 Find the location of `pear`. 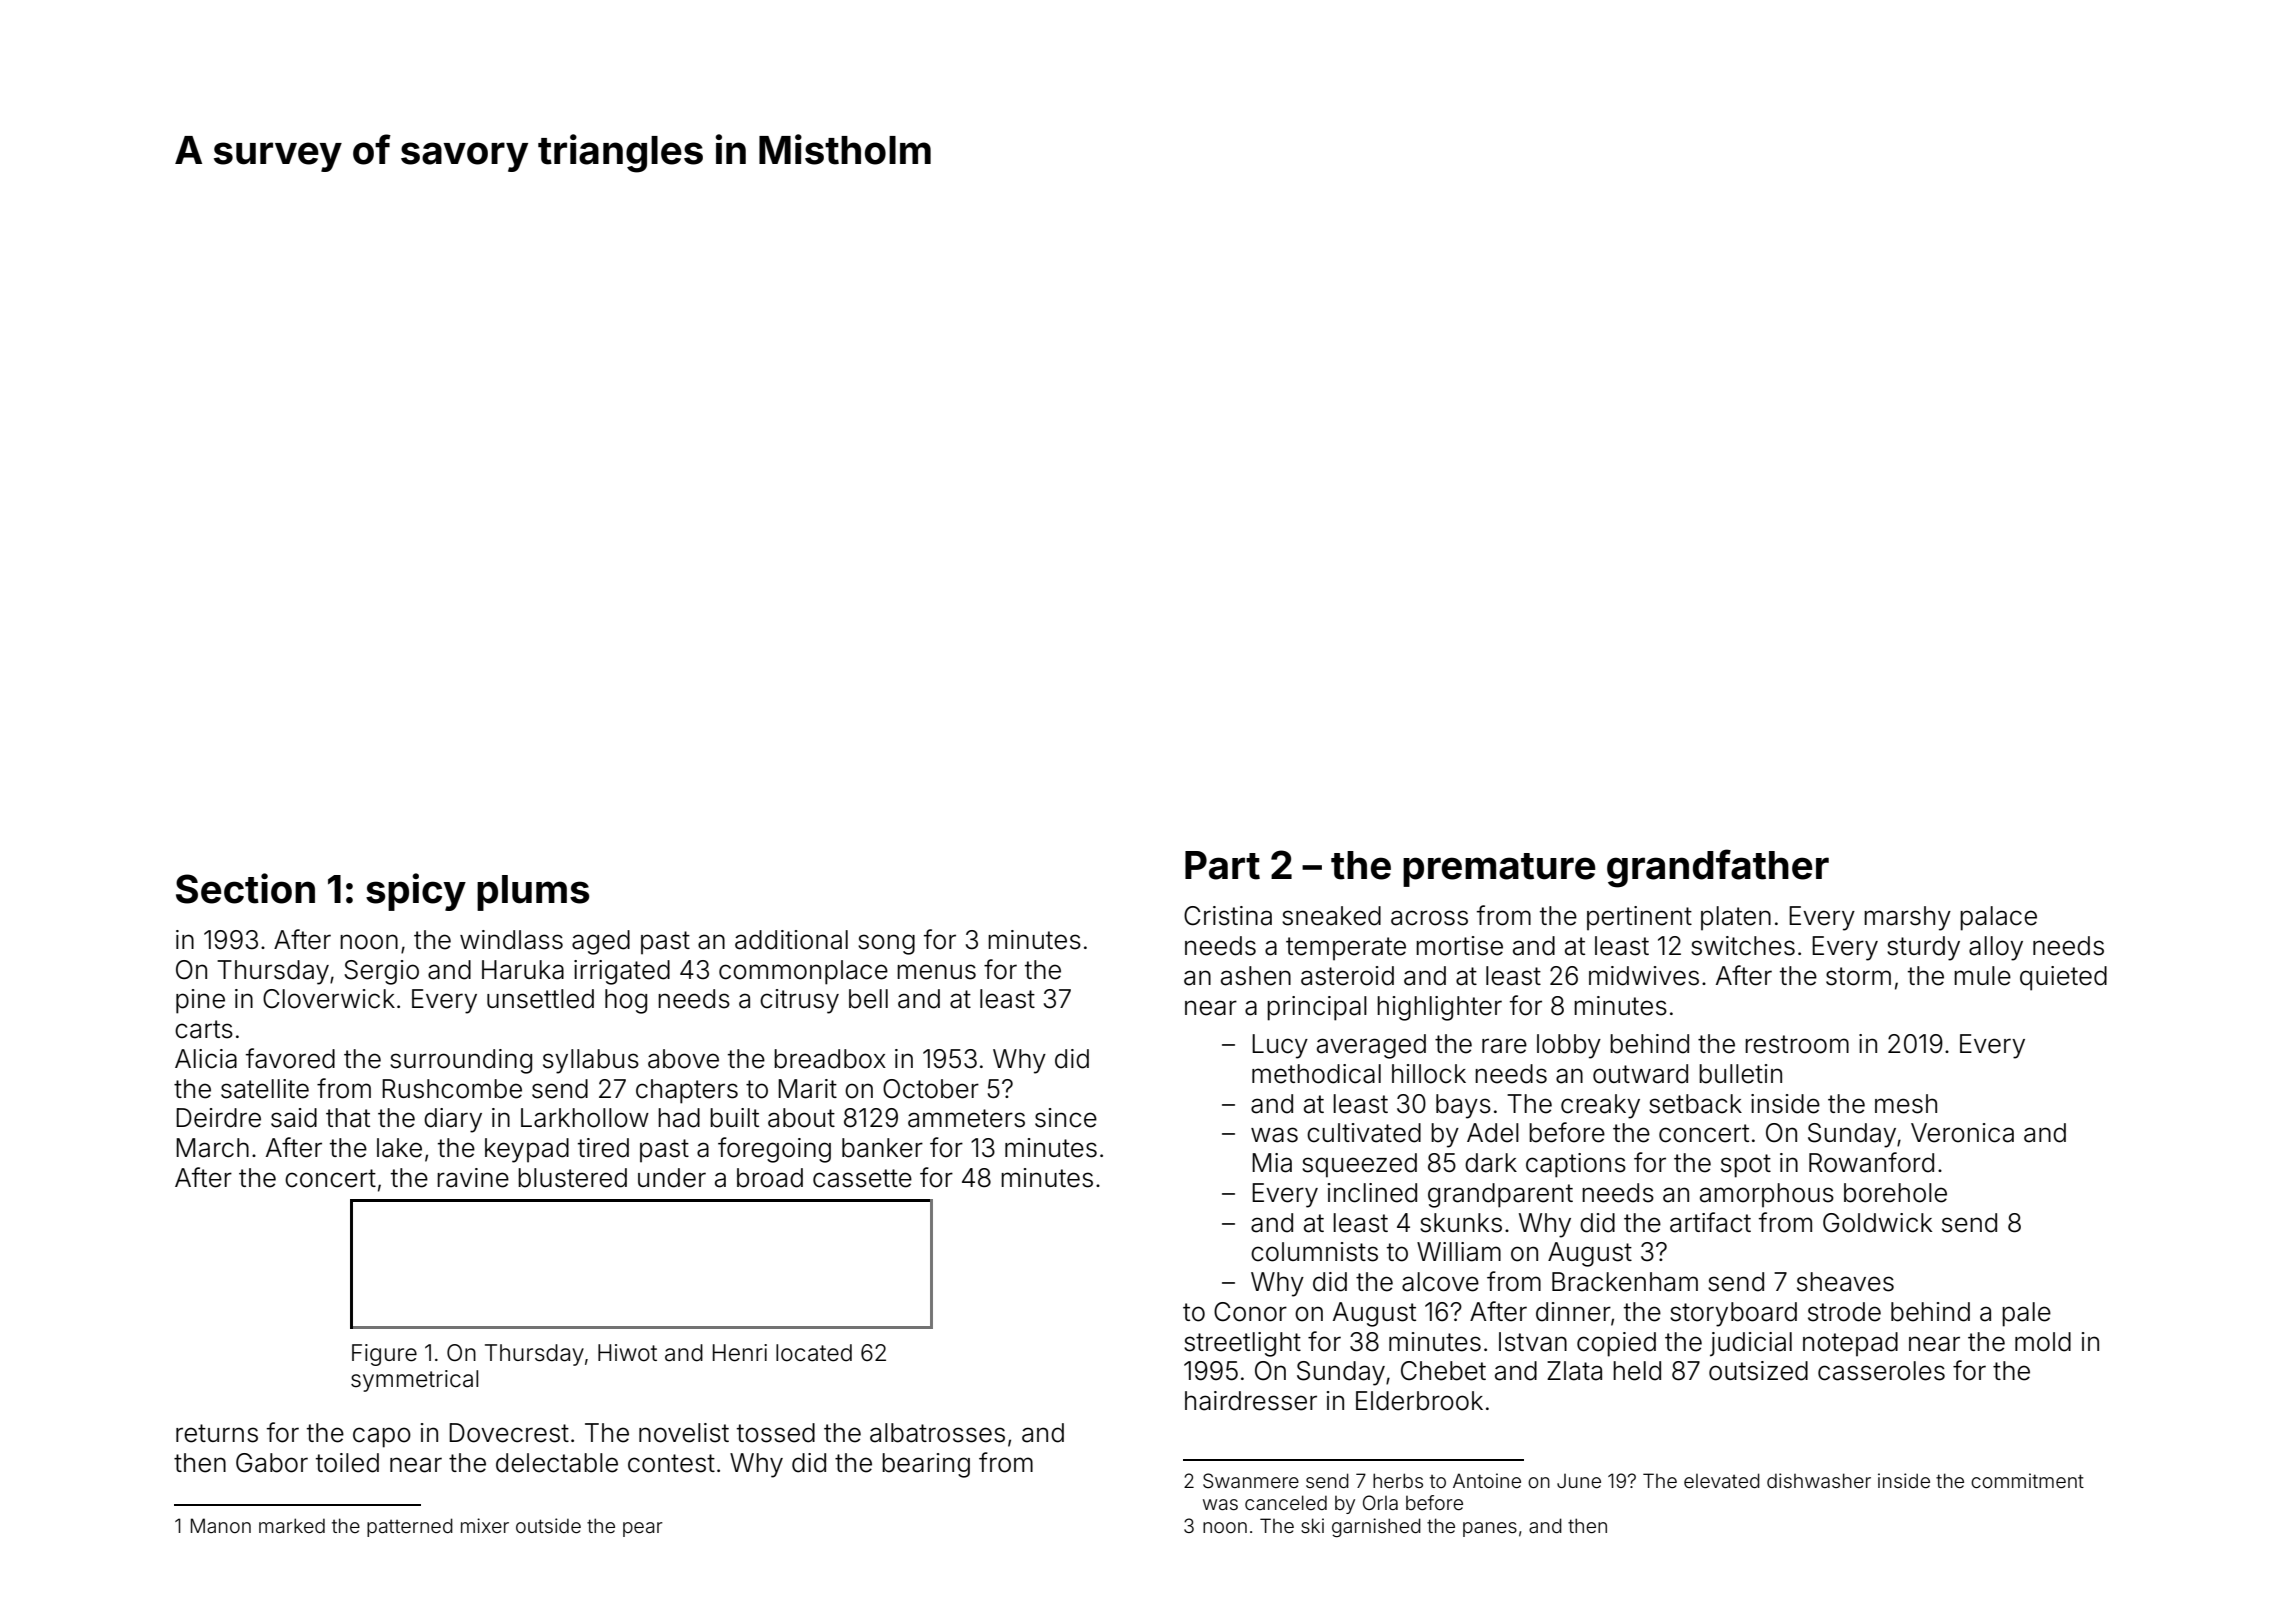

pear is located at coordinates (643, 1529).
